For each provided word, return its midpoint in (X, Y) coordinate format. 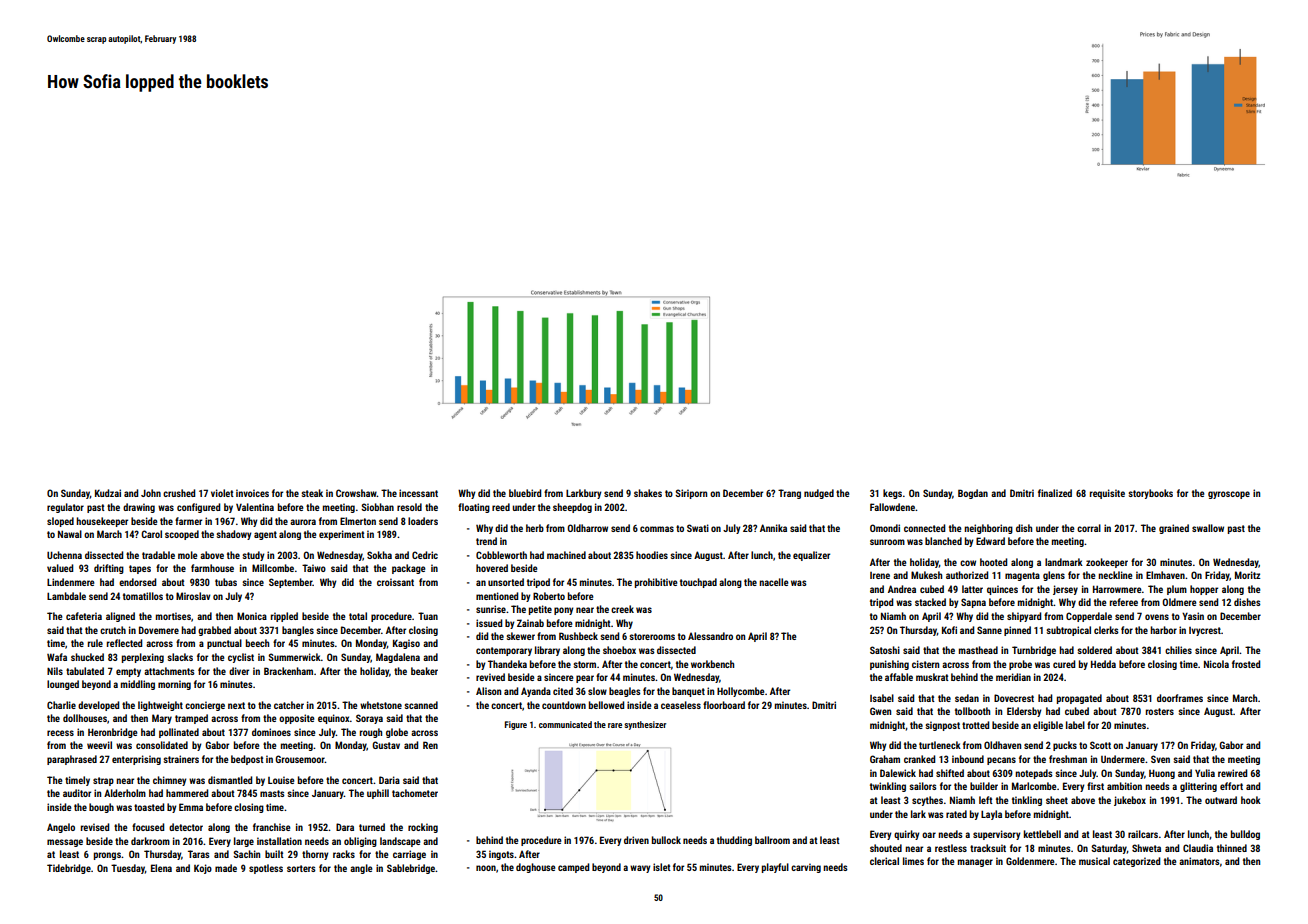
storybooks (1151, 494)
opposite (296, 719)
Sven (1160, 759)
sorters (301, 868)
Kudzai (108, 493)
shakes (648, 493)
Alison (488, 691)
